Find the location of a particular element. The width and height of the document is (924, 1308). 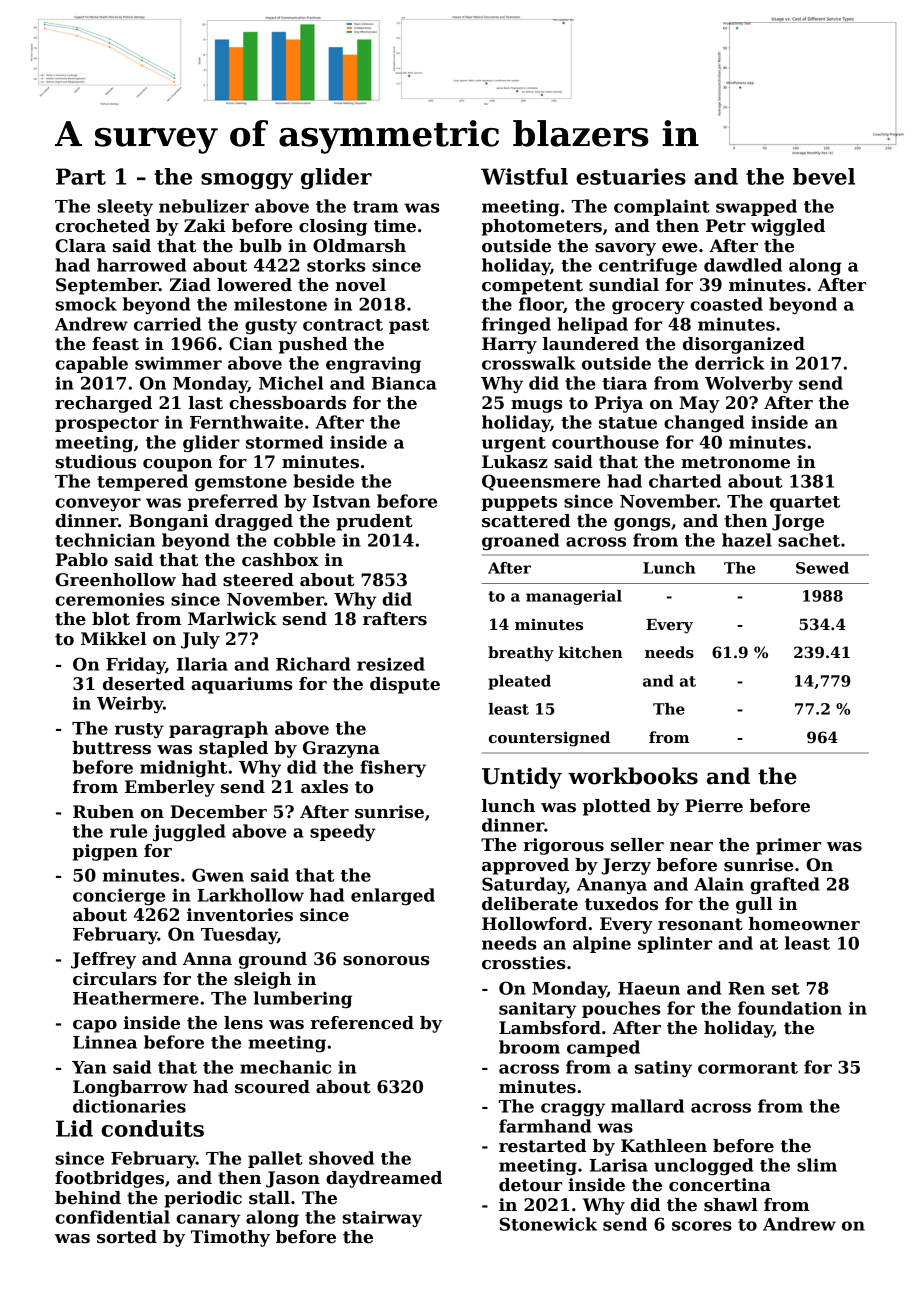

sorted is located at coordinates (127, 1237).
